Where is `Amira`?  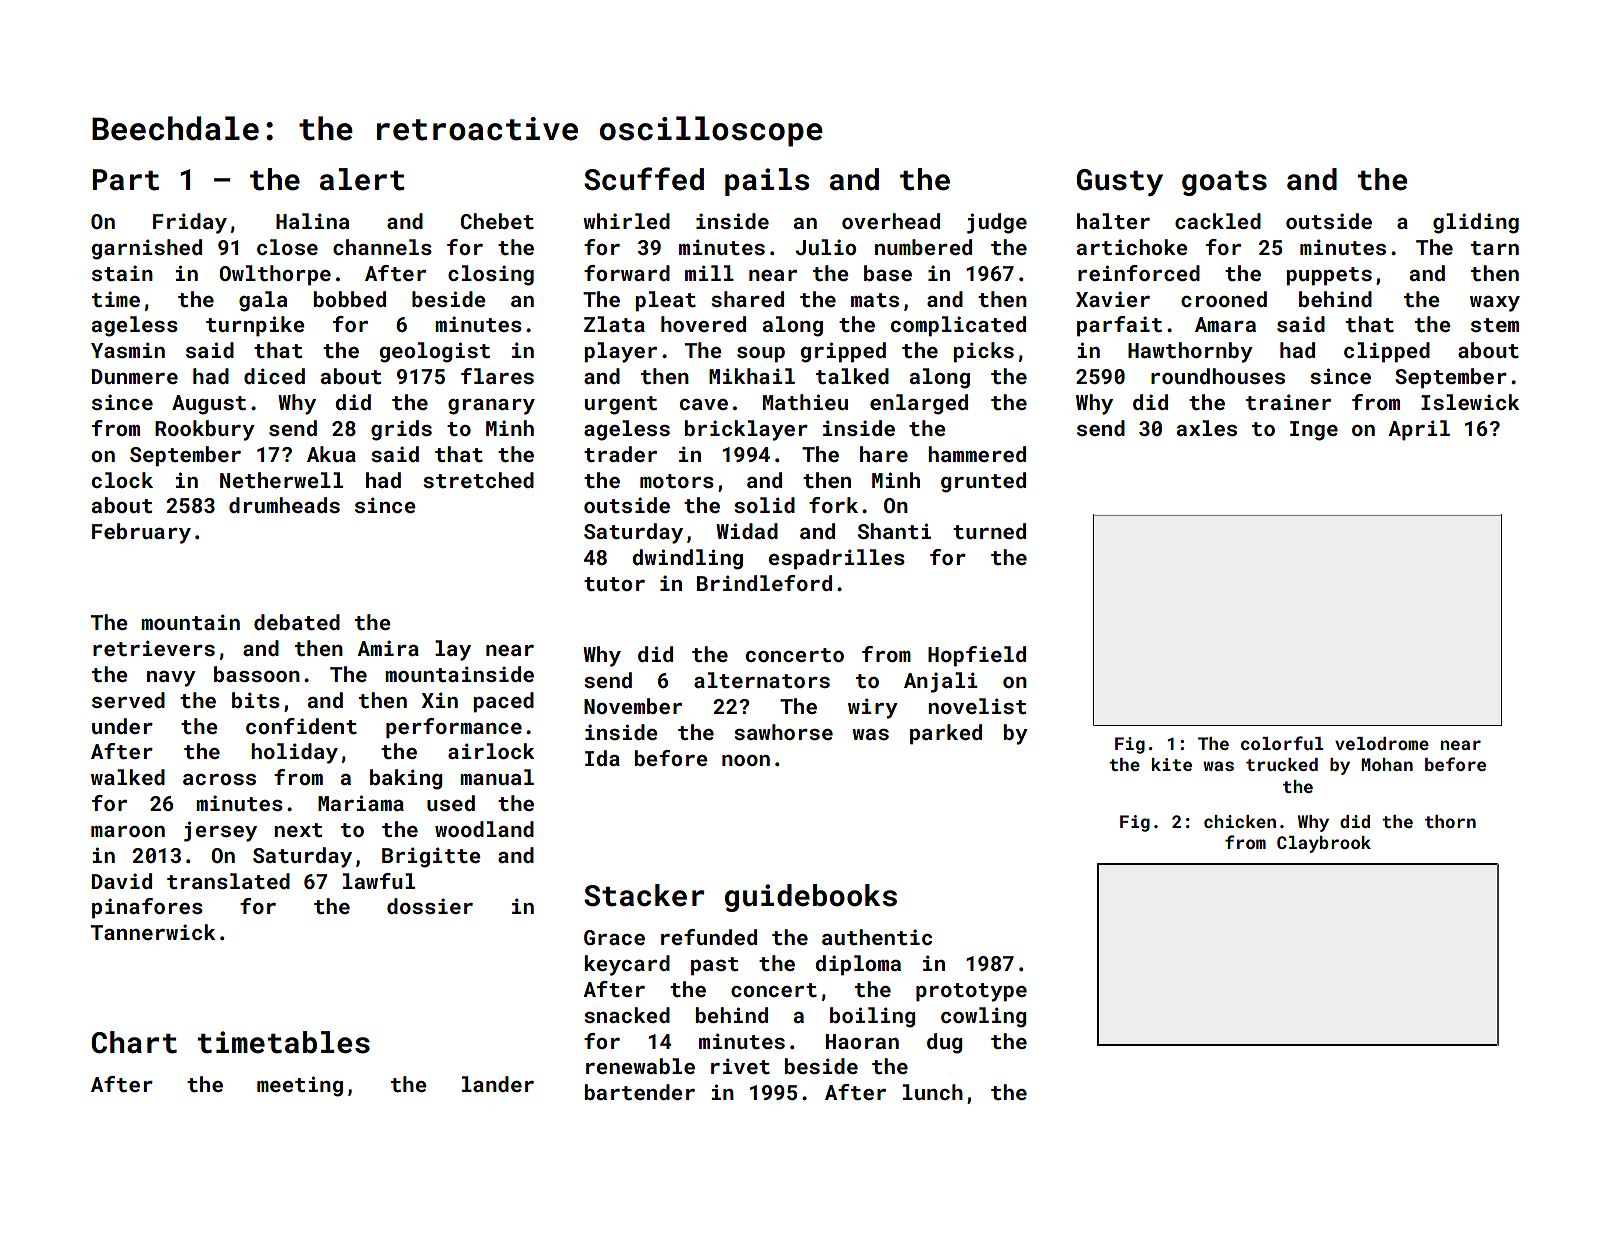
Amira is located at coordinates (388, 648).
